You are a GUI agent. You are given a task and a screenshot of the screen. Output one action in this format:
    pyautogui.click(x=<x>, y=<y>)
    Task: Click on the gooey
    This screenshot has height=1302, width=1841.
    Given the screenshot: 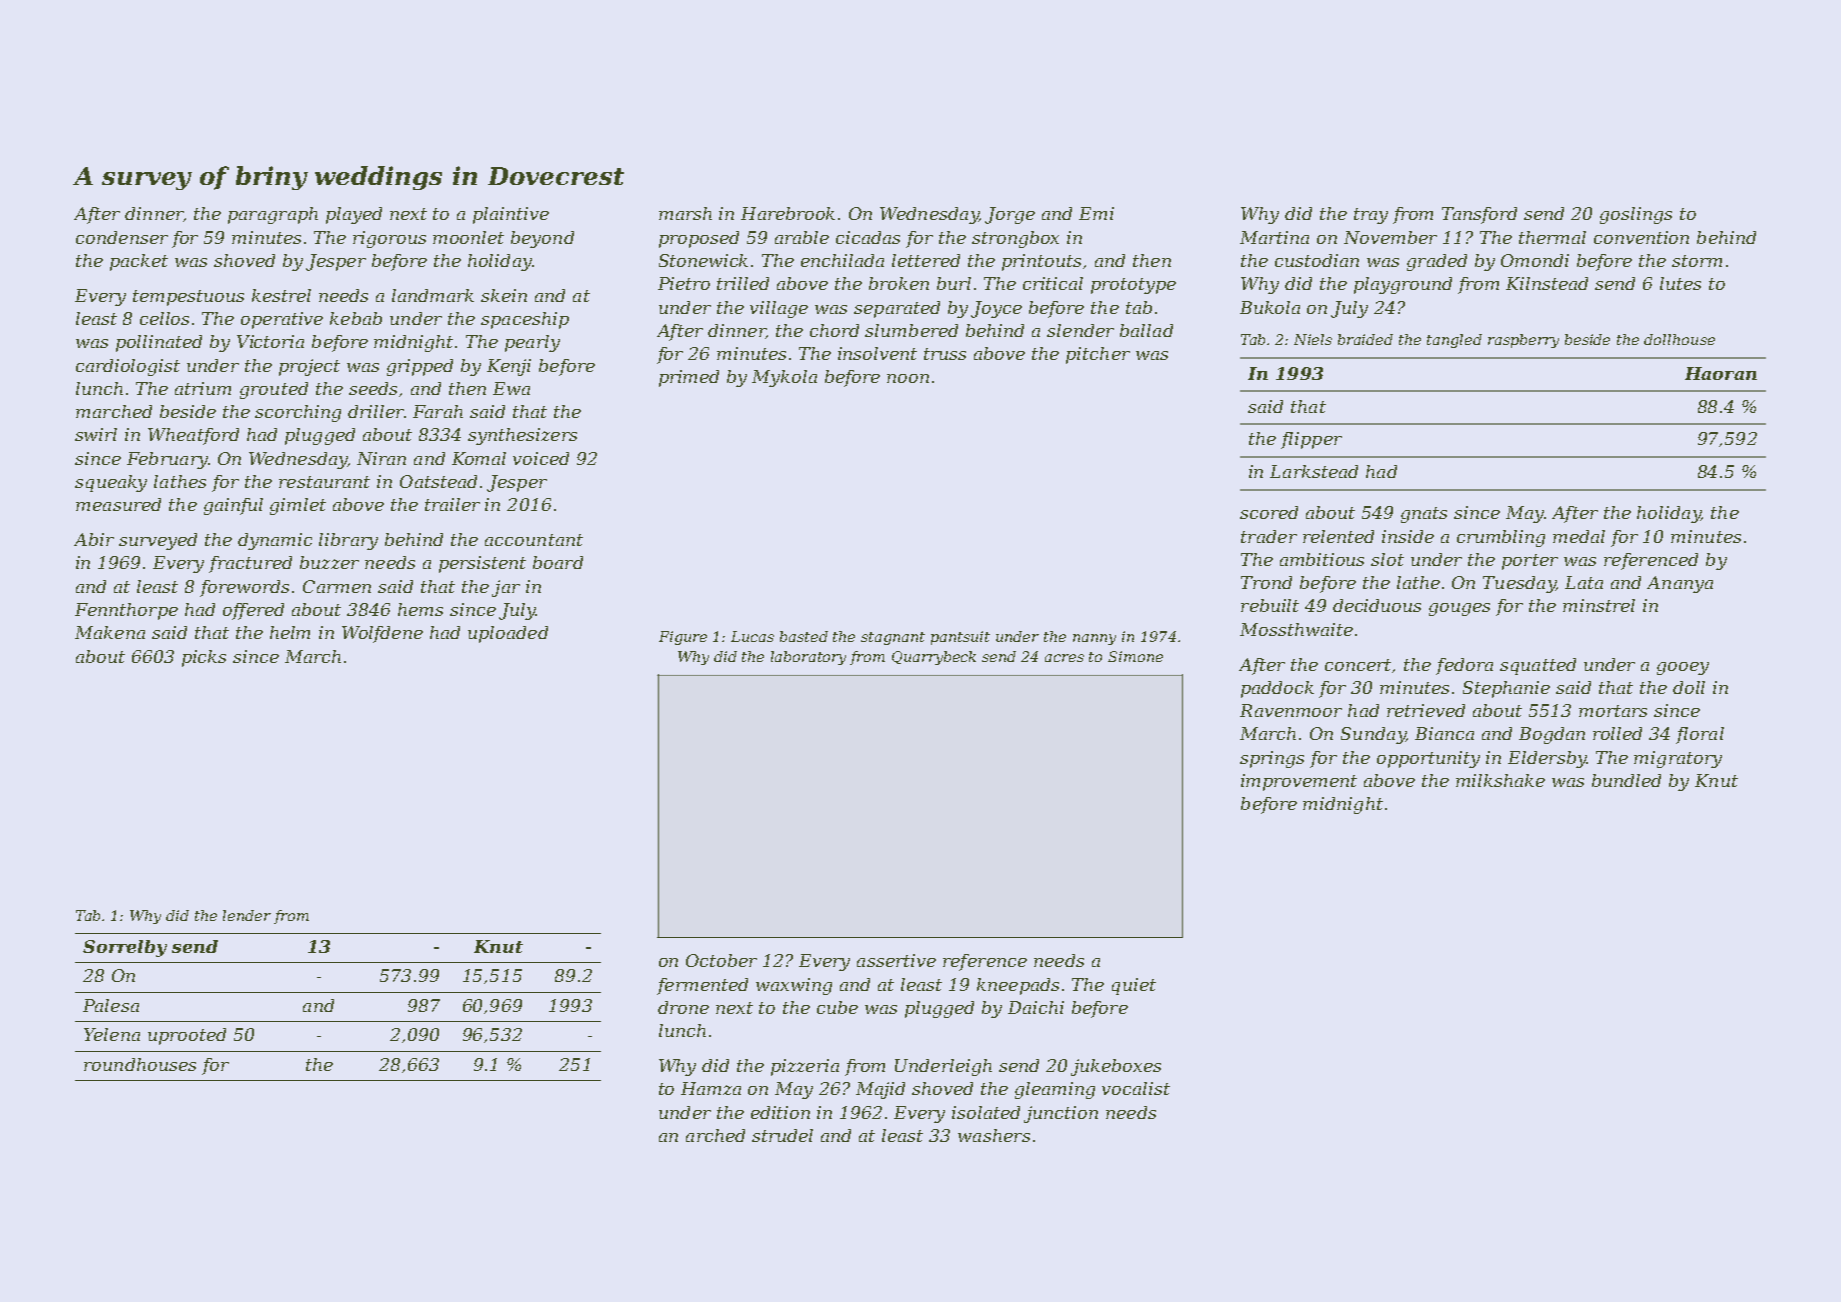 What is the action you would take?
    pyautogui.click(x=1683, y=668)
